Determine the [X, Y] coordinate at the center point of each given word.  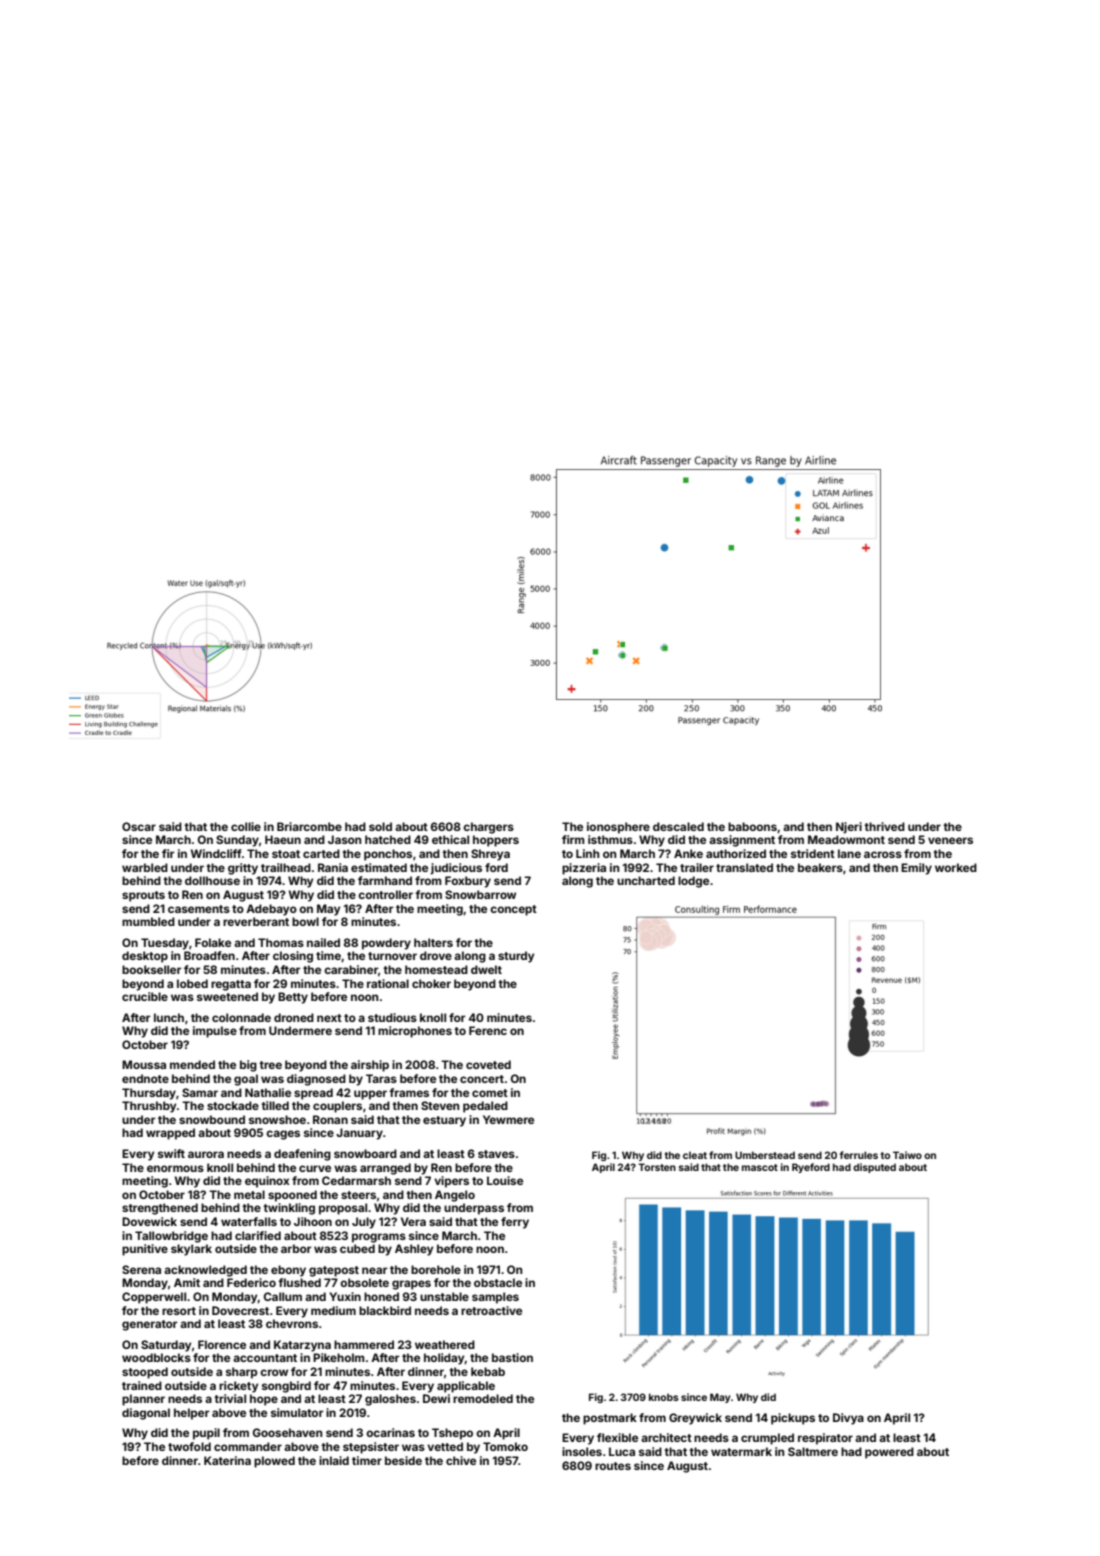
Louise [505, 1180]
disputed [874, 1168]
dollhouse [212, 880]
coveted [488, 1064]
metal [249, 1194]
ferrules [859, 1155]
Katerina [227, 1460]
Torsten [657, 1167]
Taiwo [907, 1155]
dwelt [486, 969]
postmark [610, 1419]
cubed [357, 1248]
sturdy [516, 957]
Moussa [144, 1064]
